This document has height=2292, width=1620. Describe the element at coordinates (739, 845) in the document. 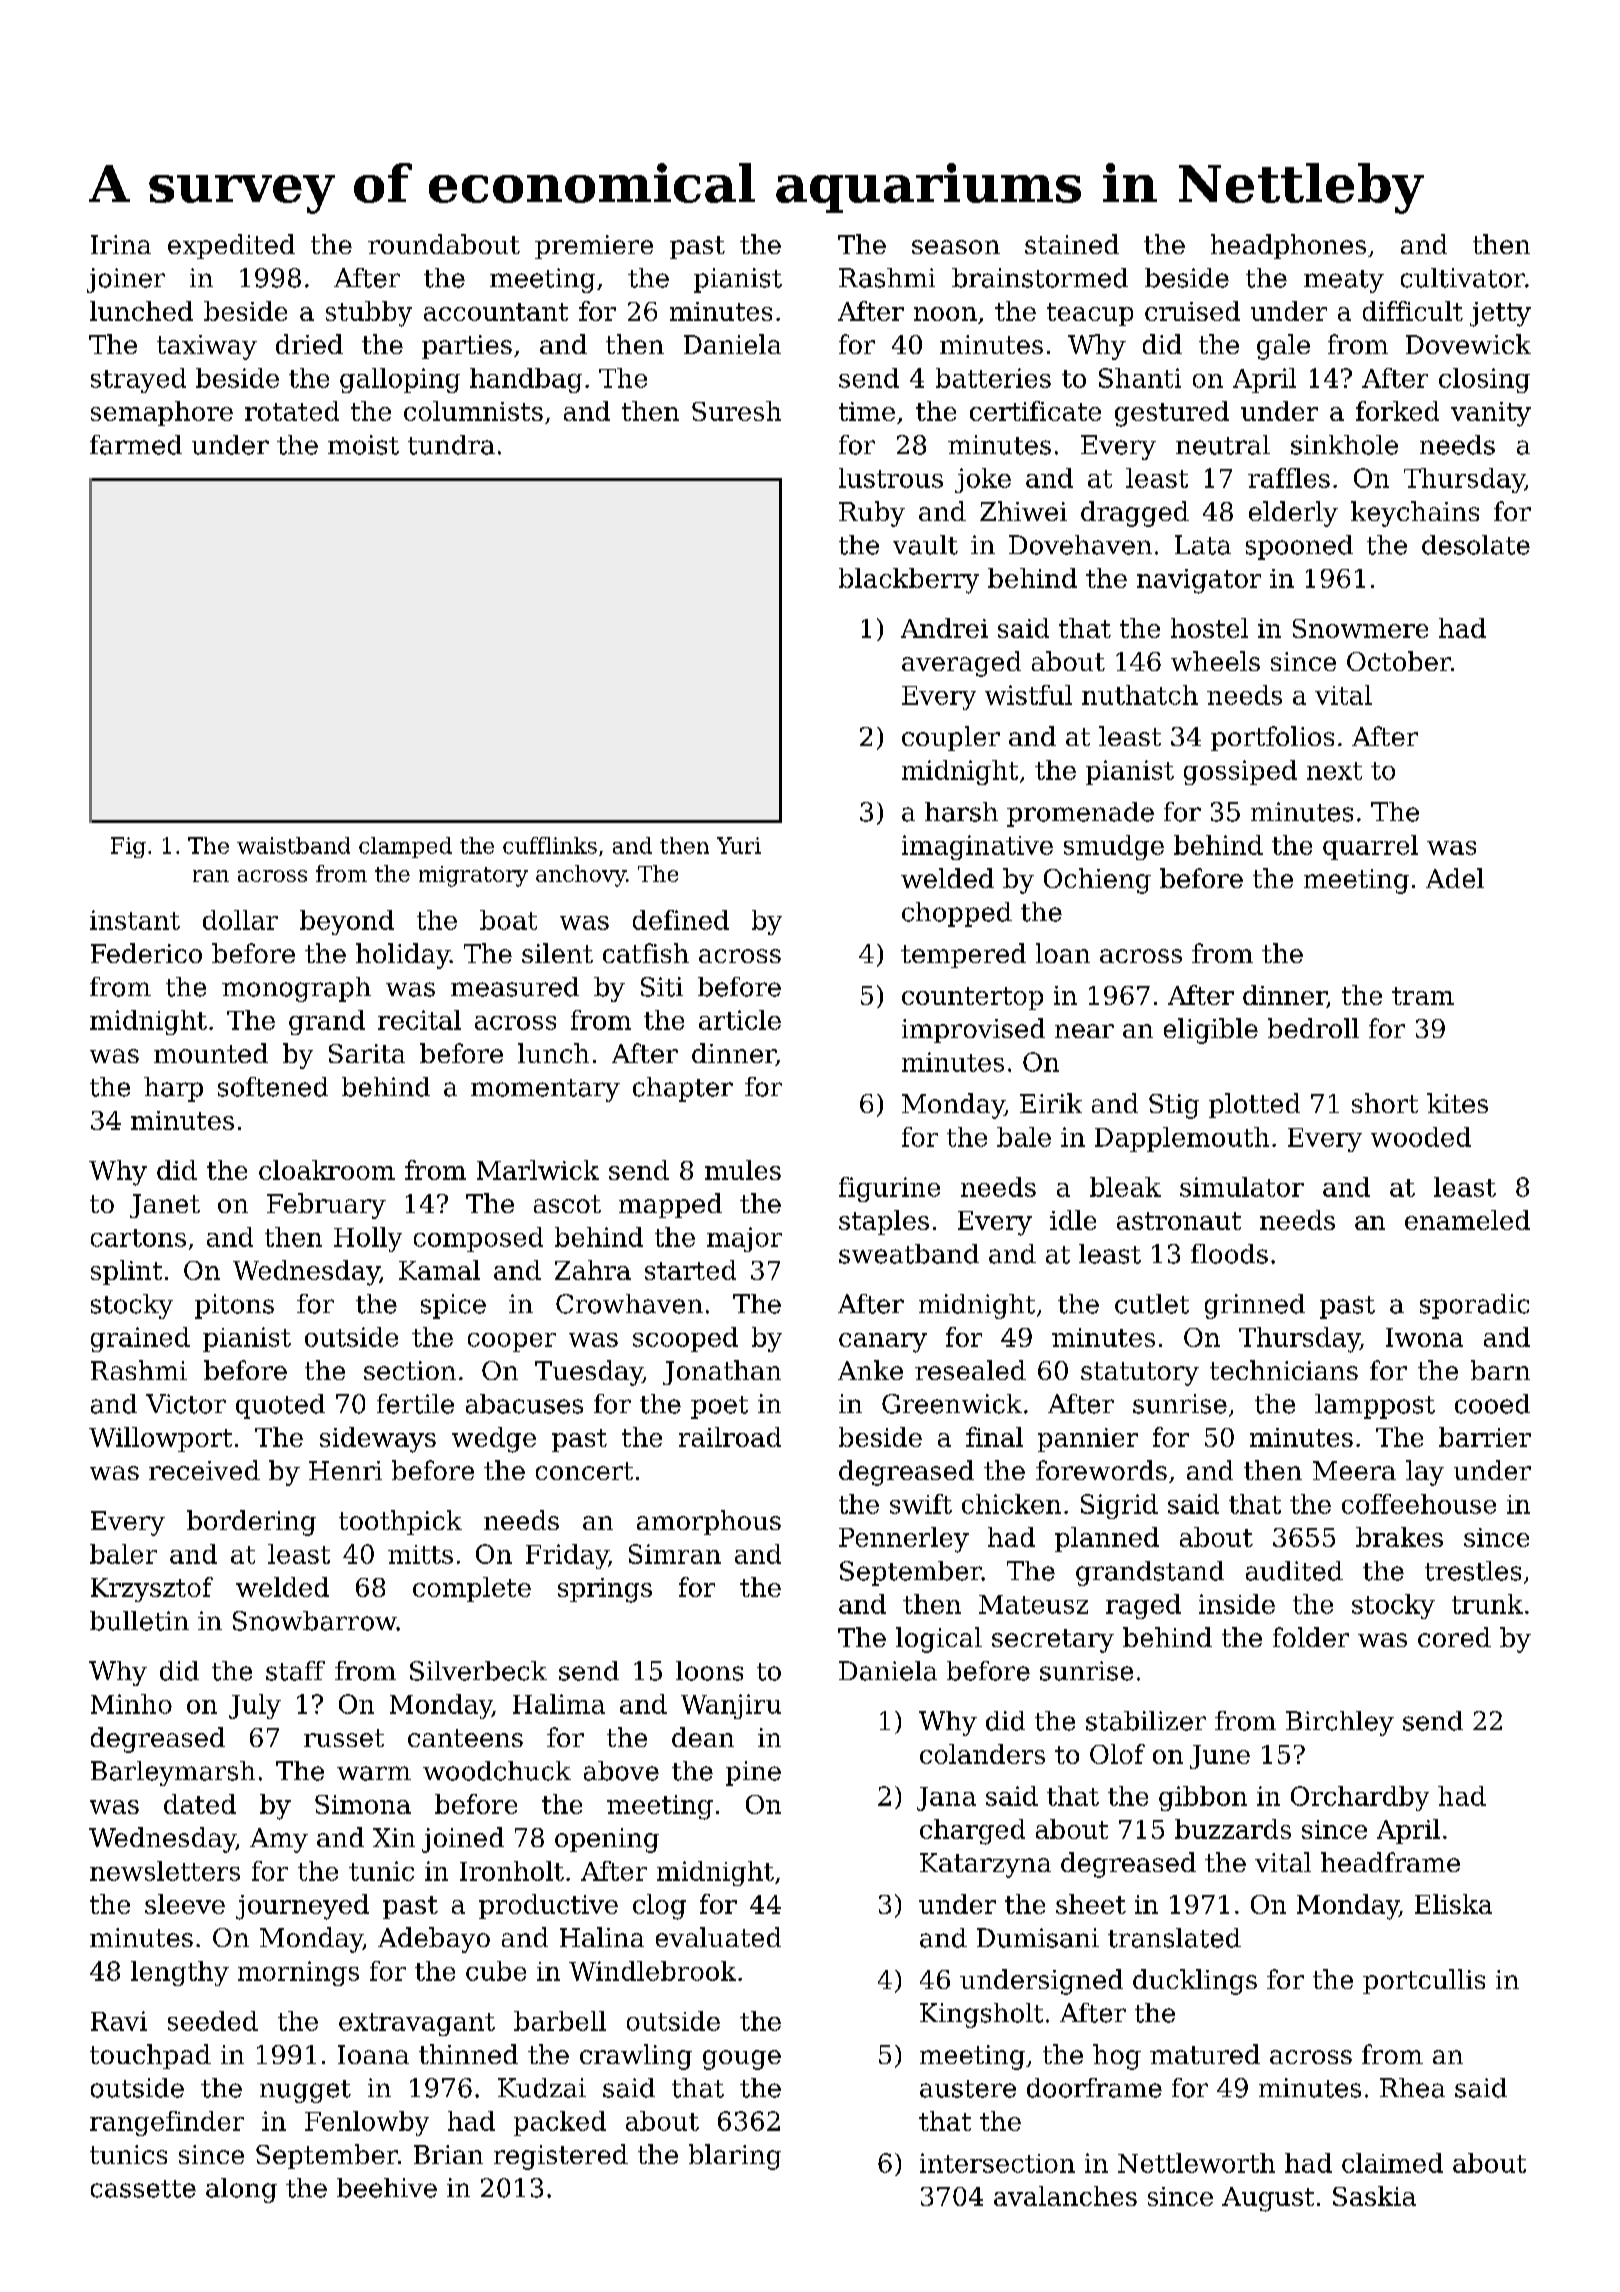

I see `Yuri` at that location.
